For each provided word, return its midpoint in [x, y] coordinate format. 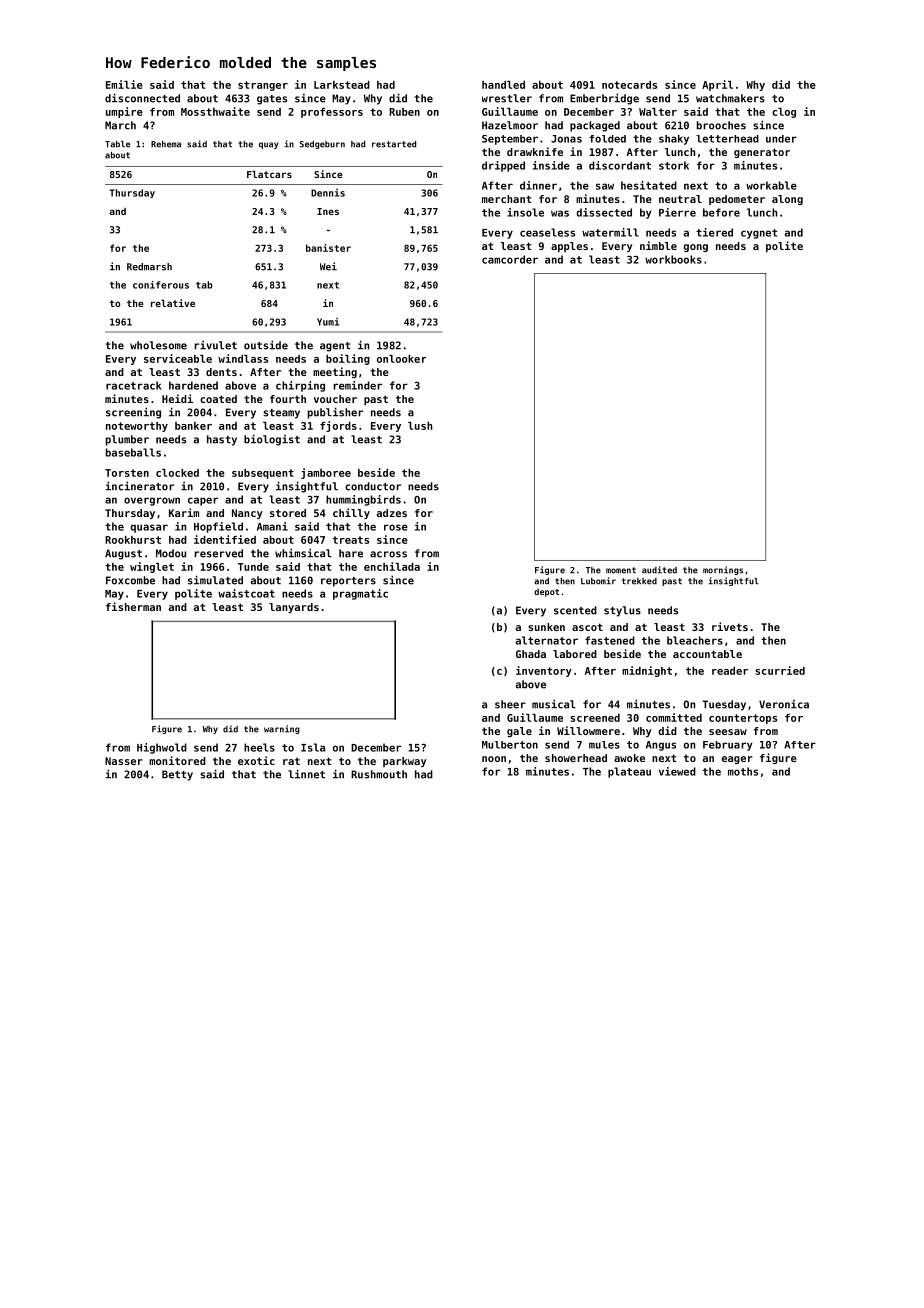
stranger [263, 86]
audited [659, 570]
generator [762, 153]
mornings [723, 570]
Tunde [253, 567]
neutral [680, 199]
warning [282, 729]
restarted [394, 144]
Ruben [404, 112]
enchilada [392, 566]
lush [420, 426]
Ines [328, 211]
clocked [177, 473]
